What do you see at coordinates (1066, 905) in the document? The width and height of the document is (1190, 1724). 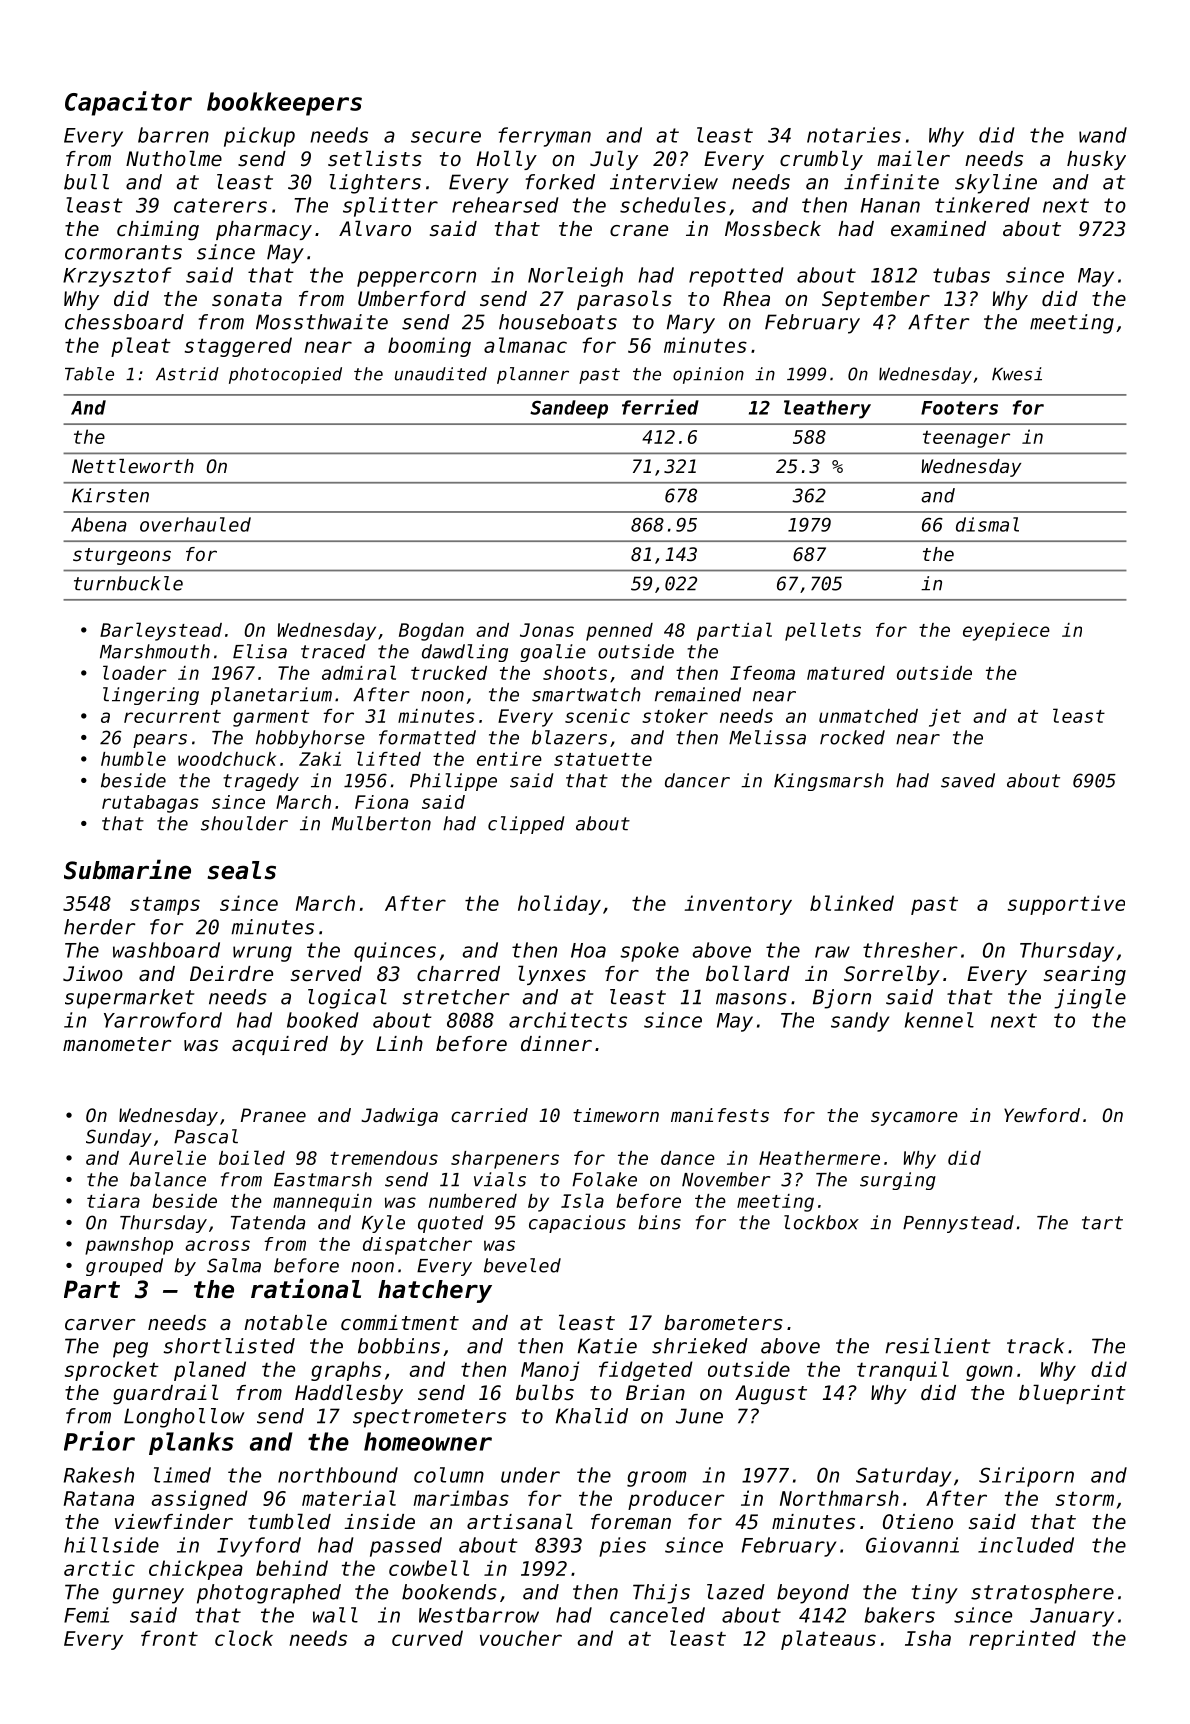 I see `supportive` at bounding box center [1066, 905].
